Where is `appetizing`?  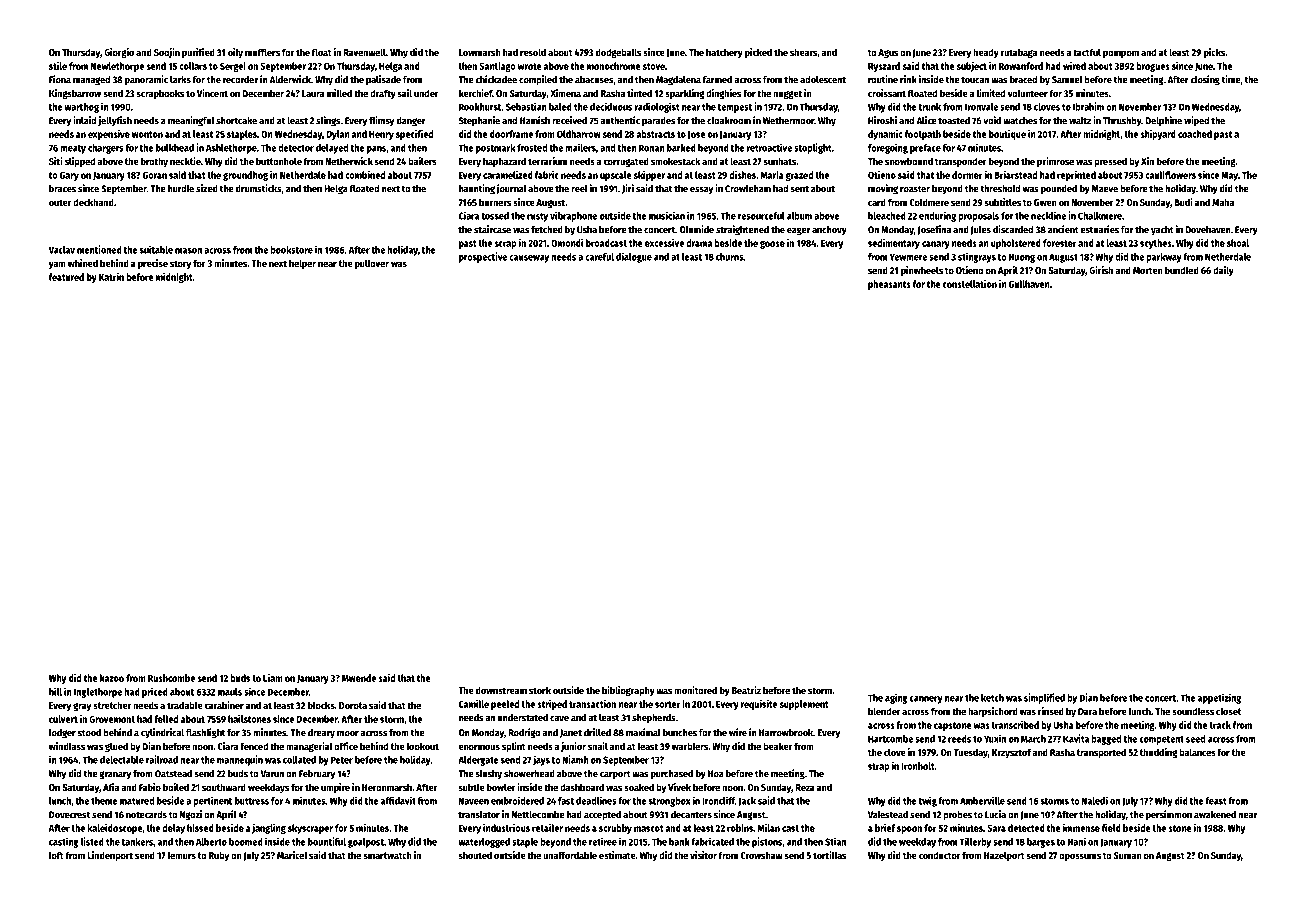
appetizing is located at coordinates (1219, 698).
